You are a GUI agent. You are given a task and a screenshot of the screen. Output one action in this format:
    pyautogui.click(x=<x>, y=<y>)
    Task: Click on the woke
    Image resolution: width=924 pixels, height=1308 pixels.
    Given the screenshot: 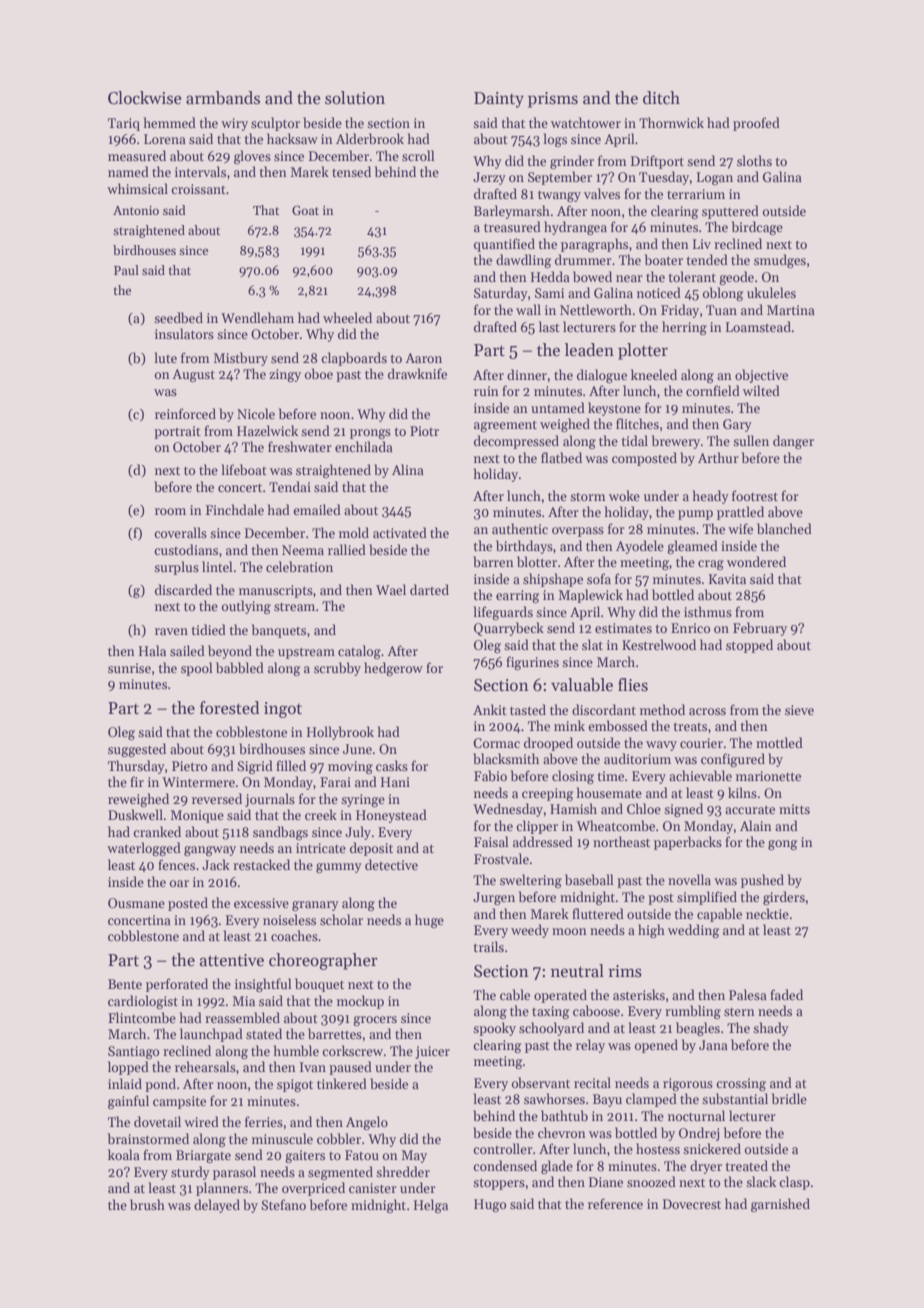 What is the action you would take?
    pyautogui.click(x=624, y=495)
